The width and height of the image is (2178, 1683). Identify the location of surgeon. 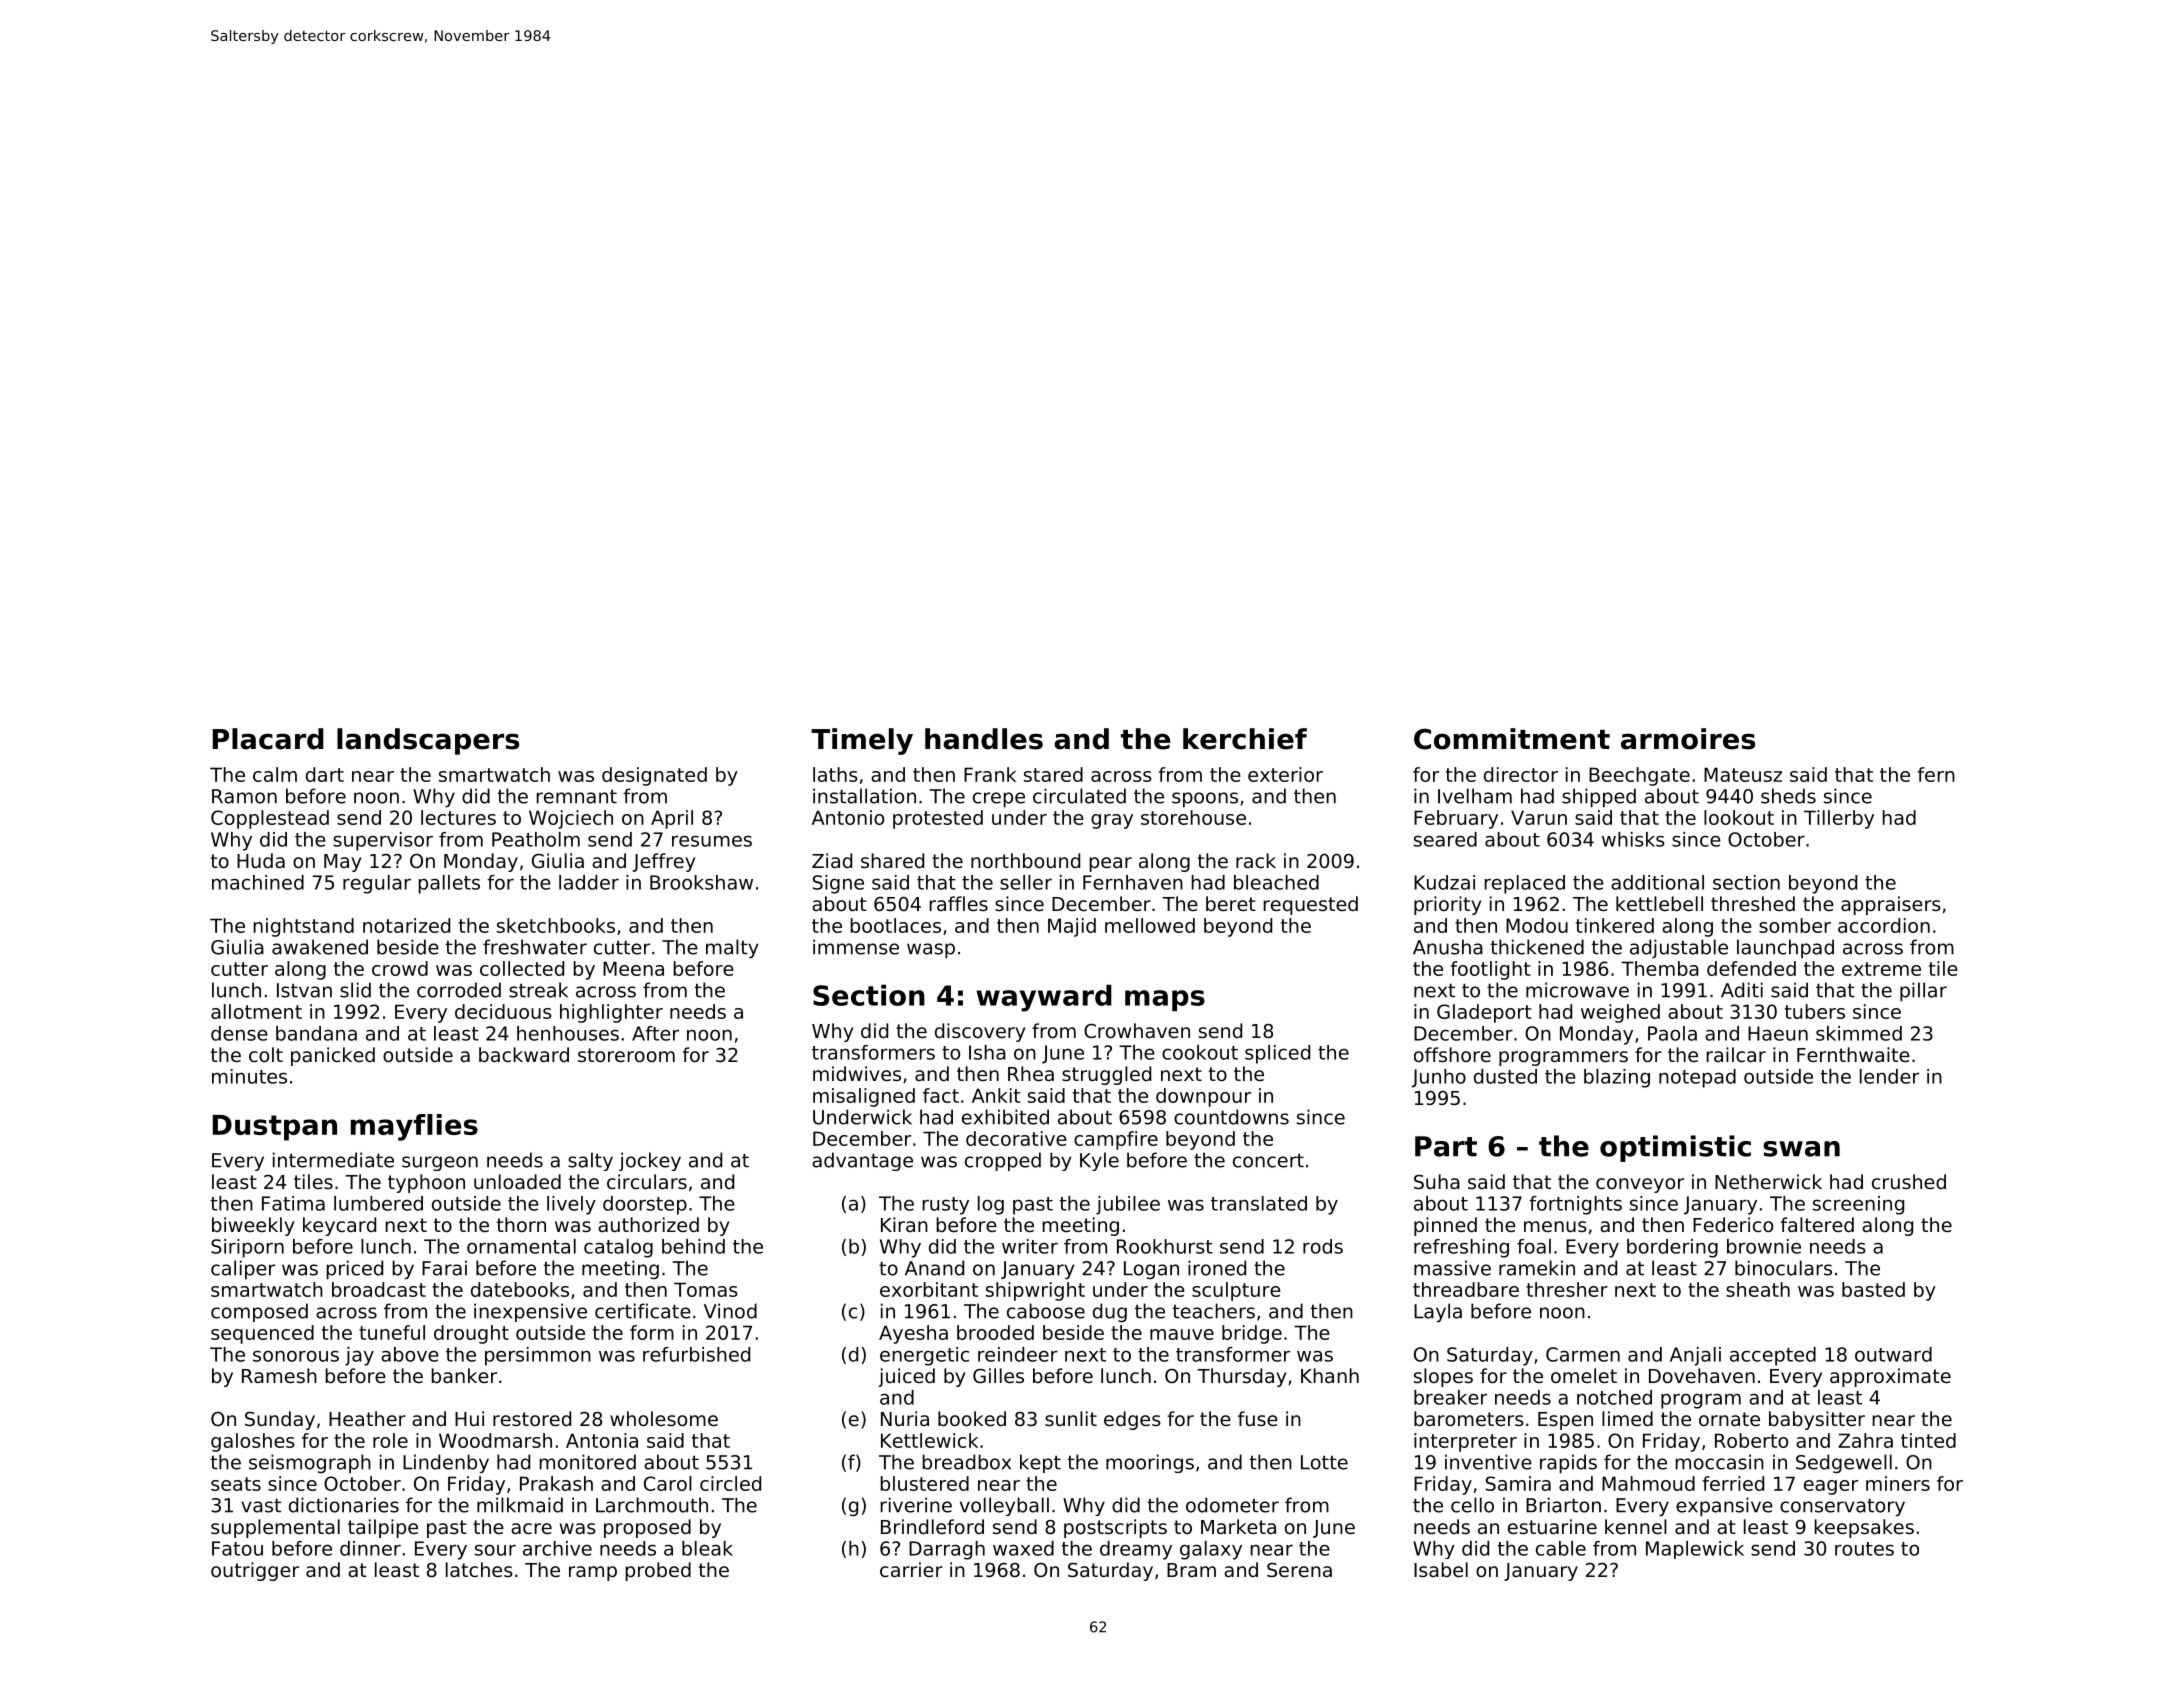
(440, 1163).
